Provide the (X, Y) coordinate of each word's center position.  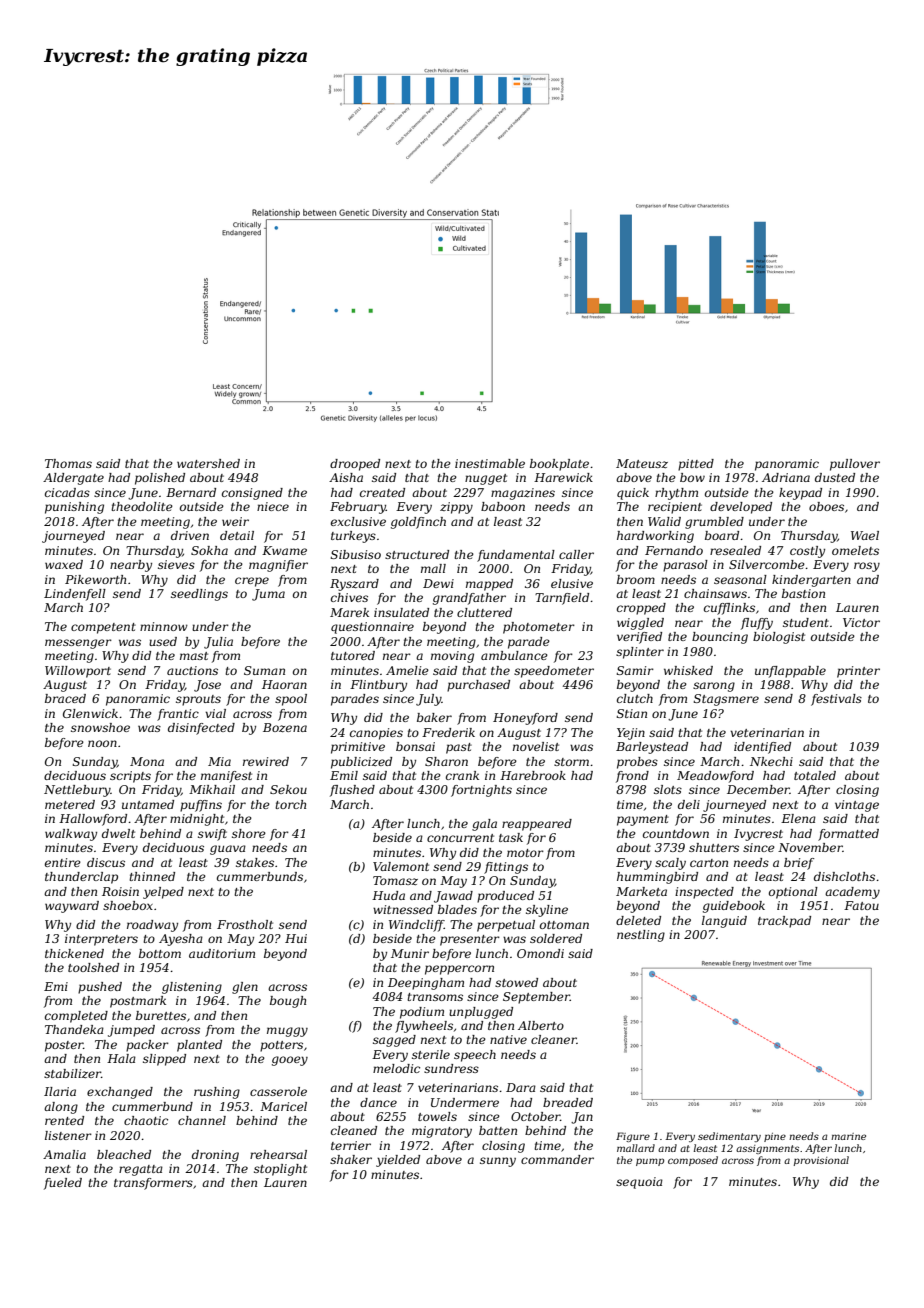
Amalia (64, 1154)
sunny (498, 1162)
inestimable (490, 463)
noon (102, 743)
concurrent (460, 838)
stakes (255, 862)
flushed (352, 791)
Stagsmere (726, 700)
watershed (208, 463)
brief (799, 864)
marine (848, 1136)
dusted (835, 477)
